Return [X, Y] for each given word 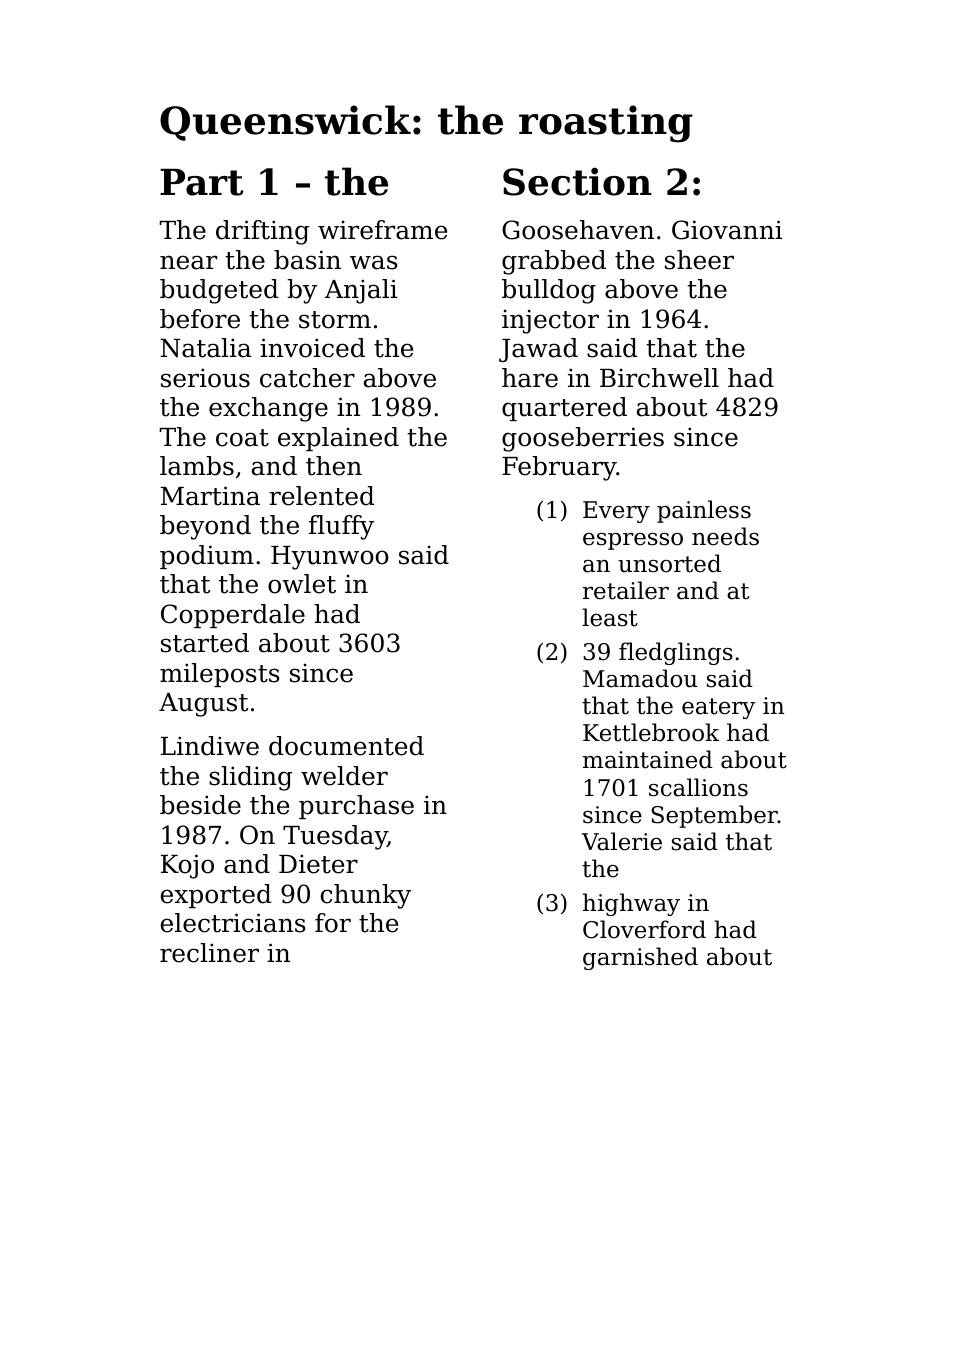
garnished [640, 958]
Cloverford [644, 929]
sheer [699, 260]
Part [202, 182]
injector [550, 321]
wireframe [382, 230]
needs [725, 536]
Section [577, 181]
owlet [302, 584]
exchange [268, 409]
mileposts [220, 675]
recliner [209, 953]
